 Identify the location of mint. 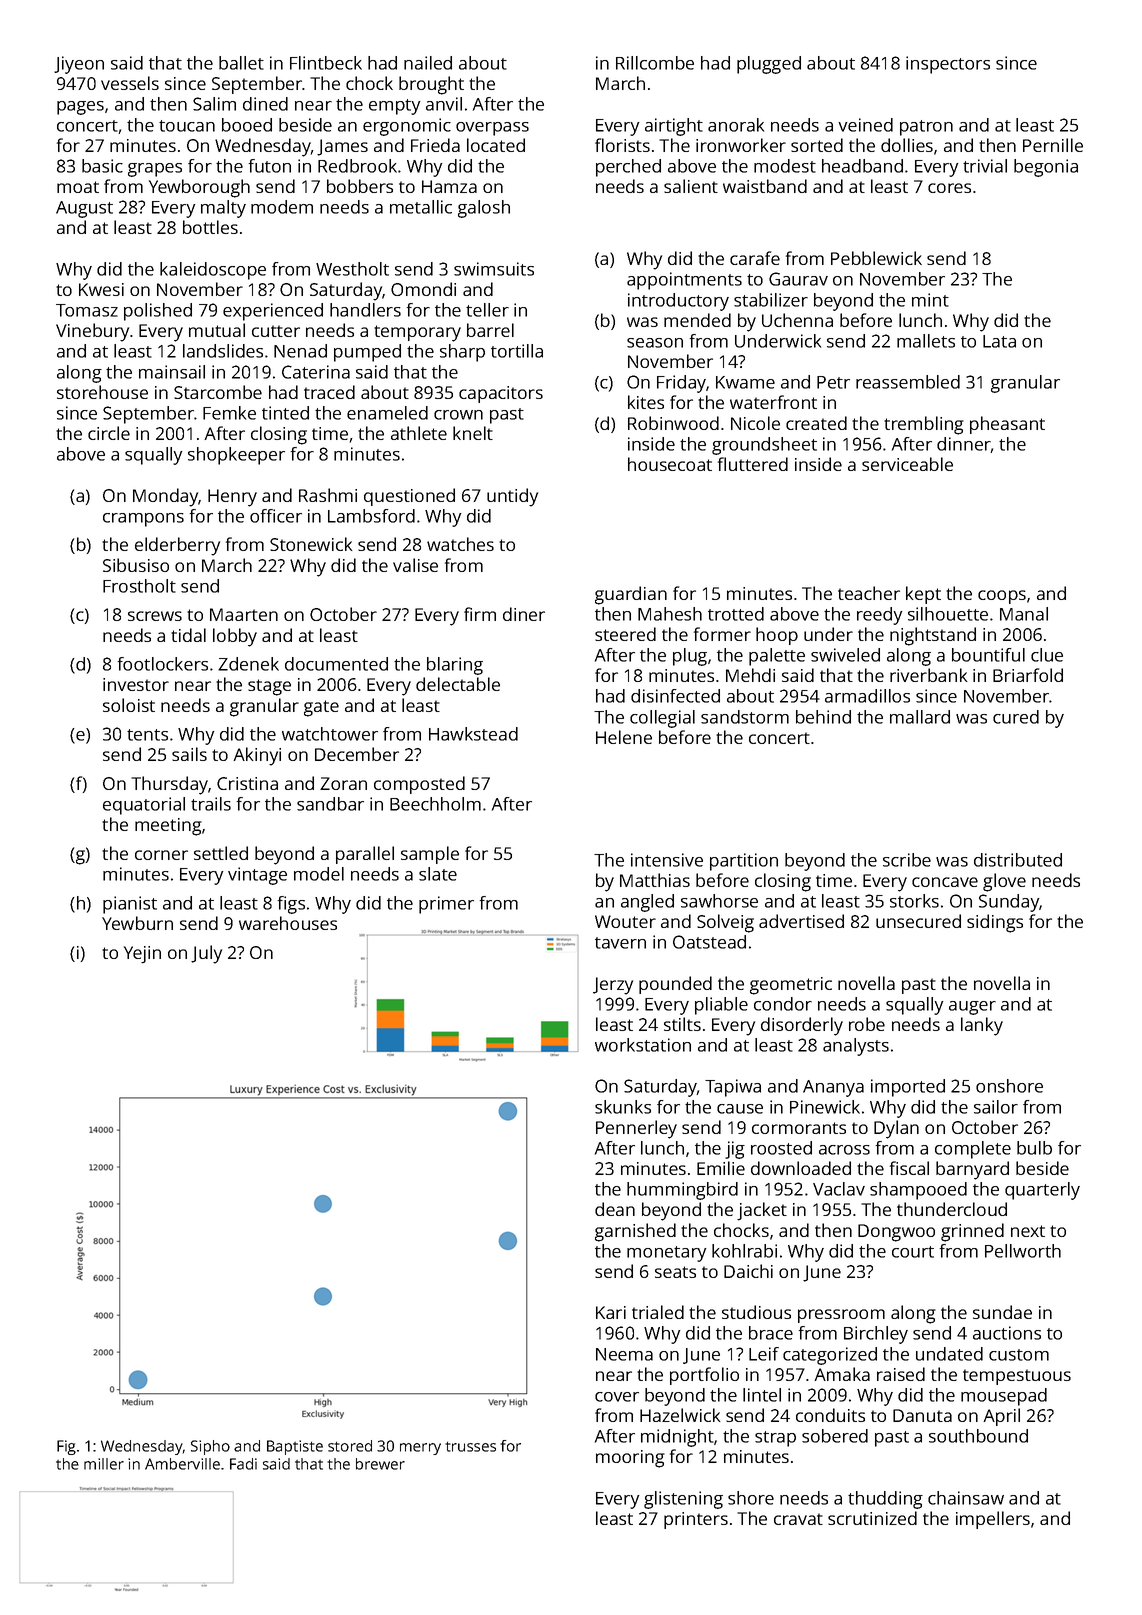
(930, 300).
